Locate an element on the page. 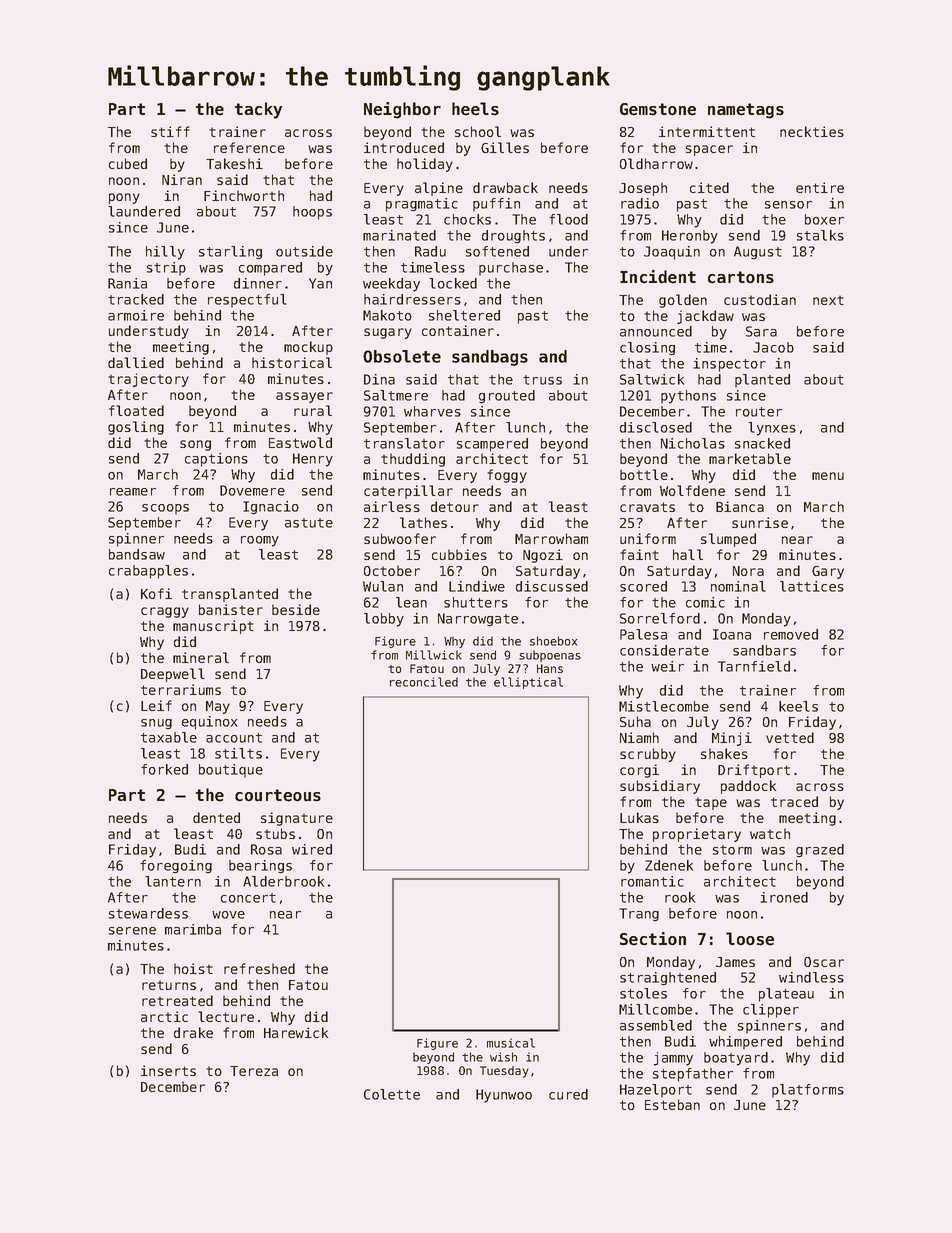 The image size is (952, 1233). shutters is located at coordinates (476, 602).
